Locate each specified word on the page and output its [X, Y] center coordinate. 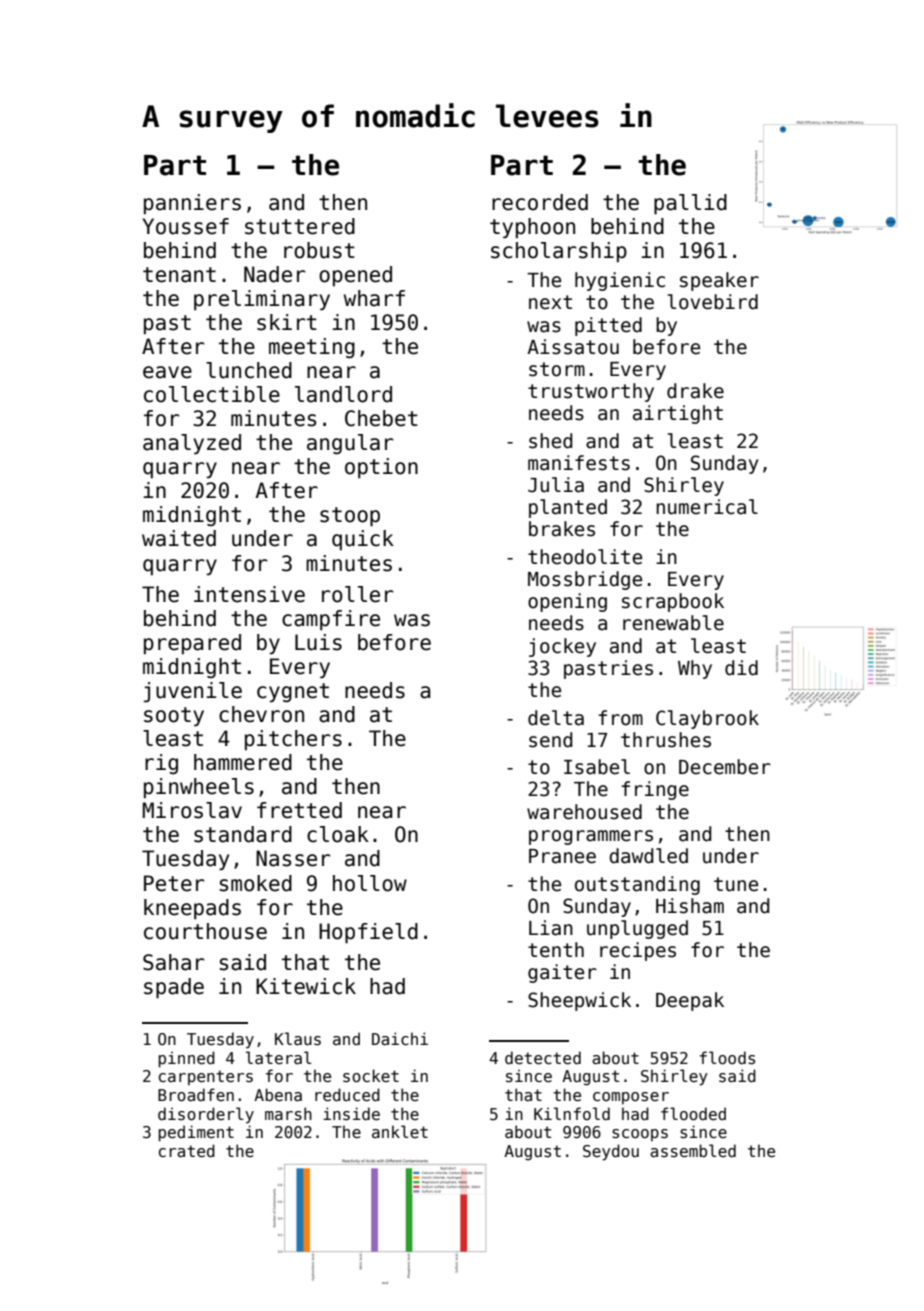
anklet [400, 1131]
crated [187, 1150]
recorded [540, 202]
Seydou [611, 1152]
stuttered [300, 226]
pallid [690, 204]
